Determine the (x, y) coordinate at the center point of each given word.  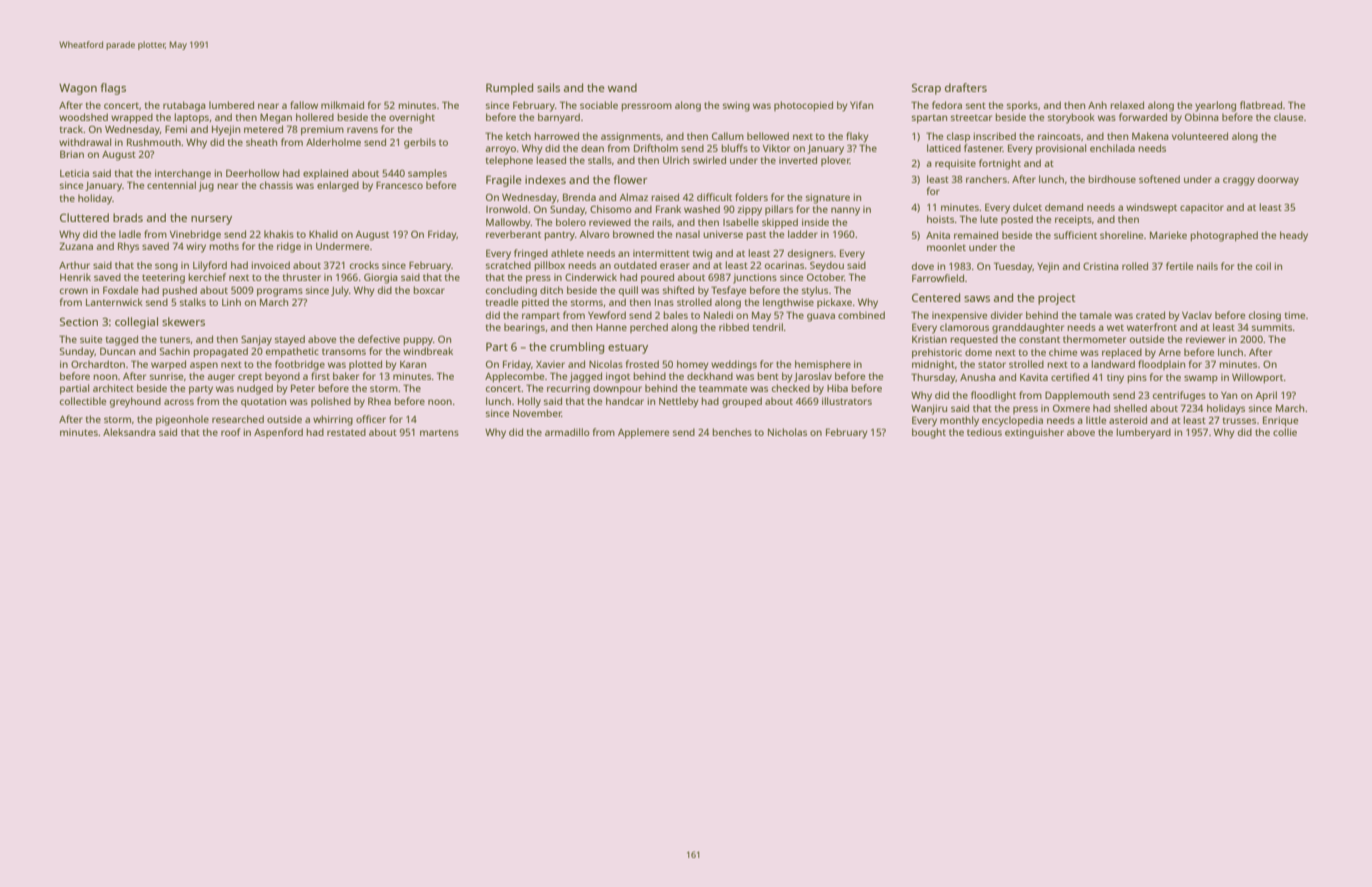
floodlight (993, 396)
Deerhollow (253, 173)
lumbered (231, 105)
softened (1159, 179)
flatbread (1261, 105)
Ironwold (506, 209)
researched (238, 419)
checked (791, 388)
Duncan (117, 351)
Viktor (776, 148)
